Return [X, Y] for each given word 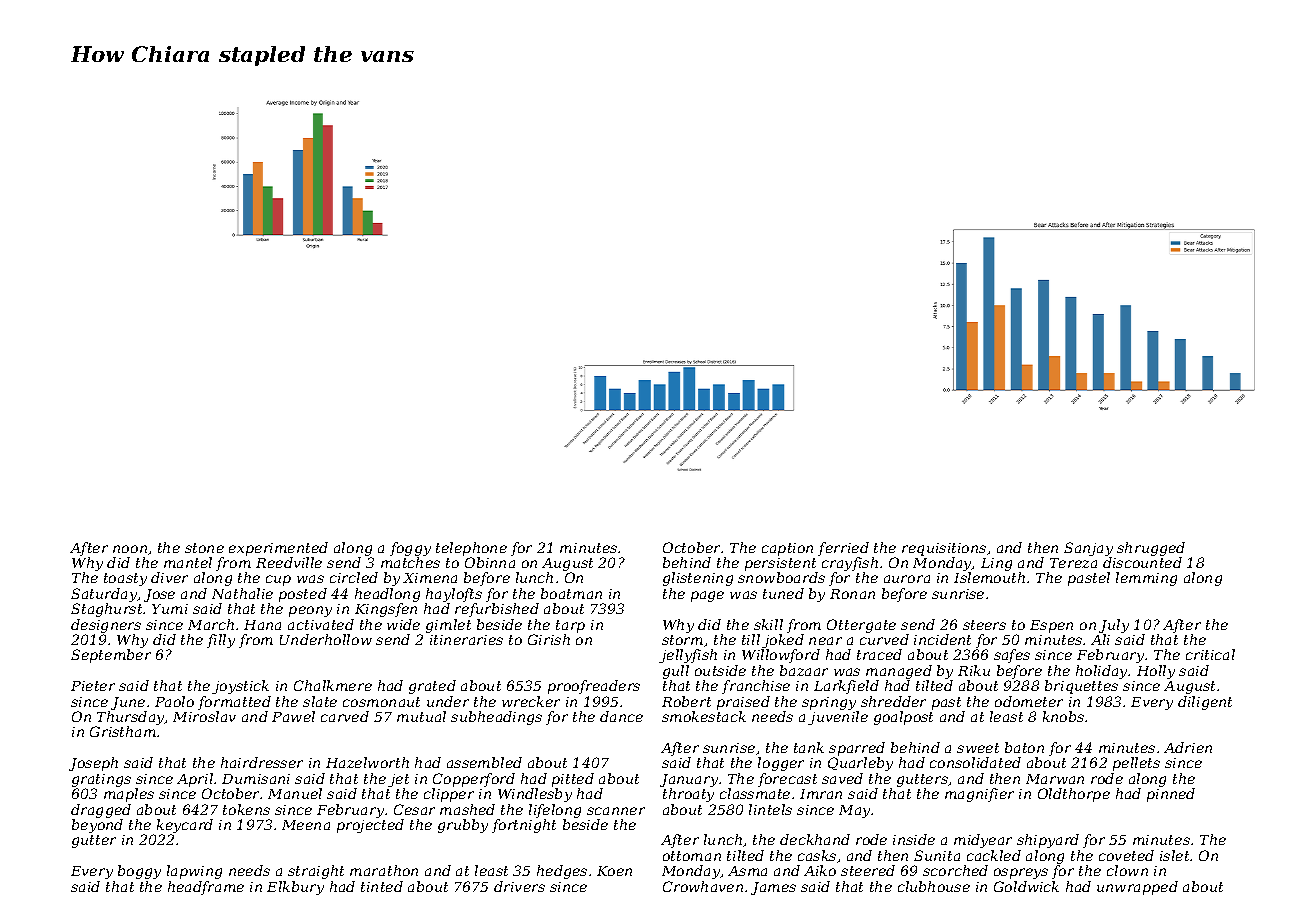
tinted [382, 886]
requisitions [944, 549]
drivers [519, 886]
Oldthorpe [1074, 795]
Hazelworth [367, 762]
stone [204, 548]
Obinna [490, 562]
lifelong [555, 811]
